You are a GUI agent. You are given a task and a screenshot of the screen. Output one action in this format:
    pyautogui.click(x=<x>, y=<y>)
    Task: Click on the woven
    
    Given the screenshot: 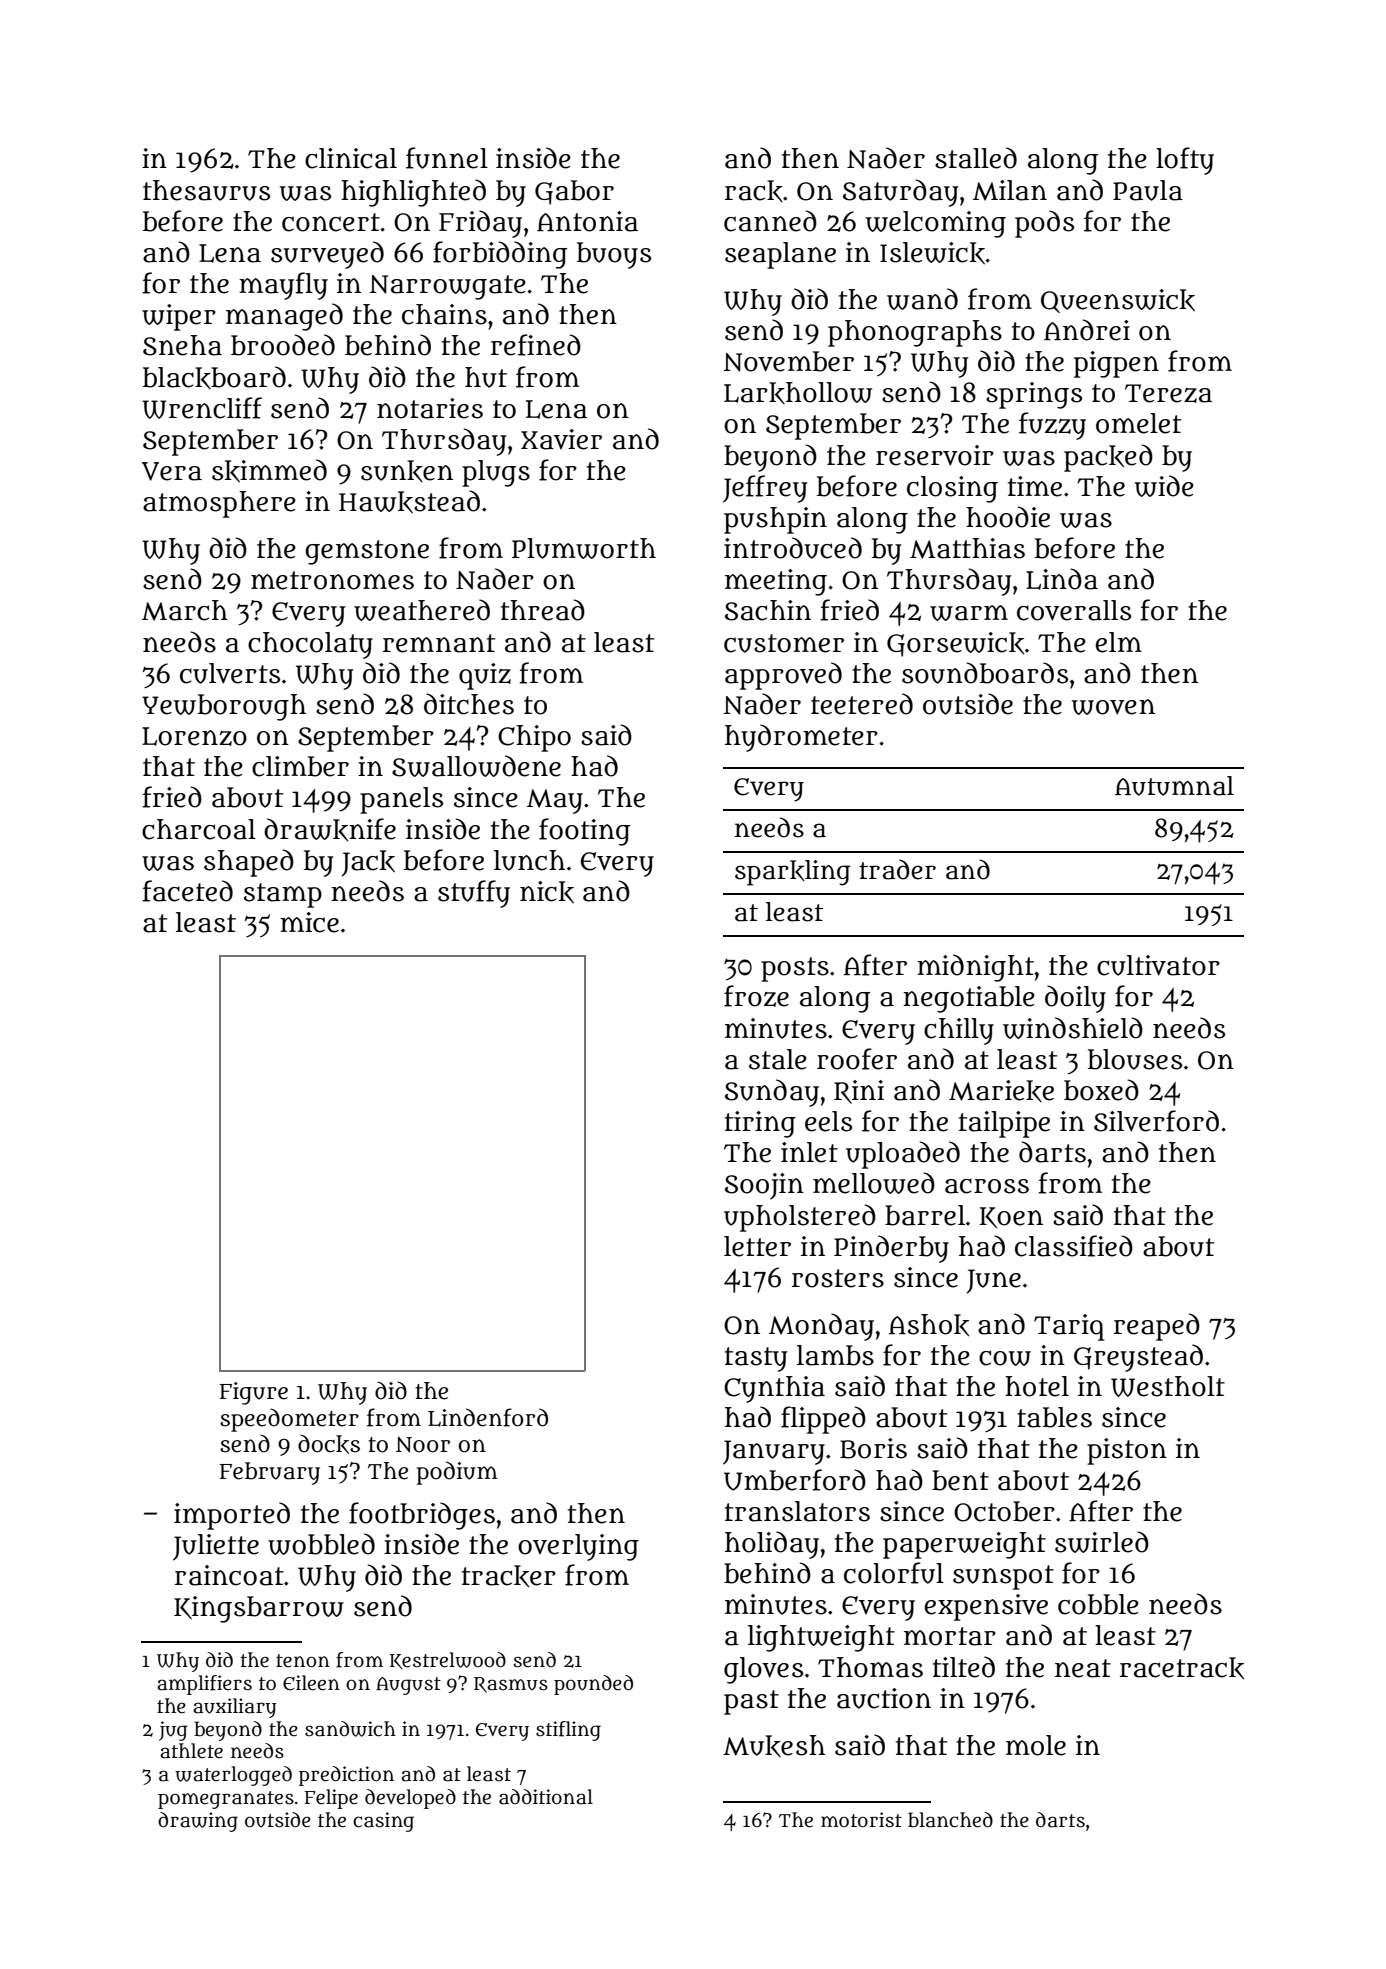 What is the action you would take?
    pyautogui.click(x=1113, y=707)
